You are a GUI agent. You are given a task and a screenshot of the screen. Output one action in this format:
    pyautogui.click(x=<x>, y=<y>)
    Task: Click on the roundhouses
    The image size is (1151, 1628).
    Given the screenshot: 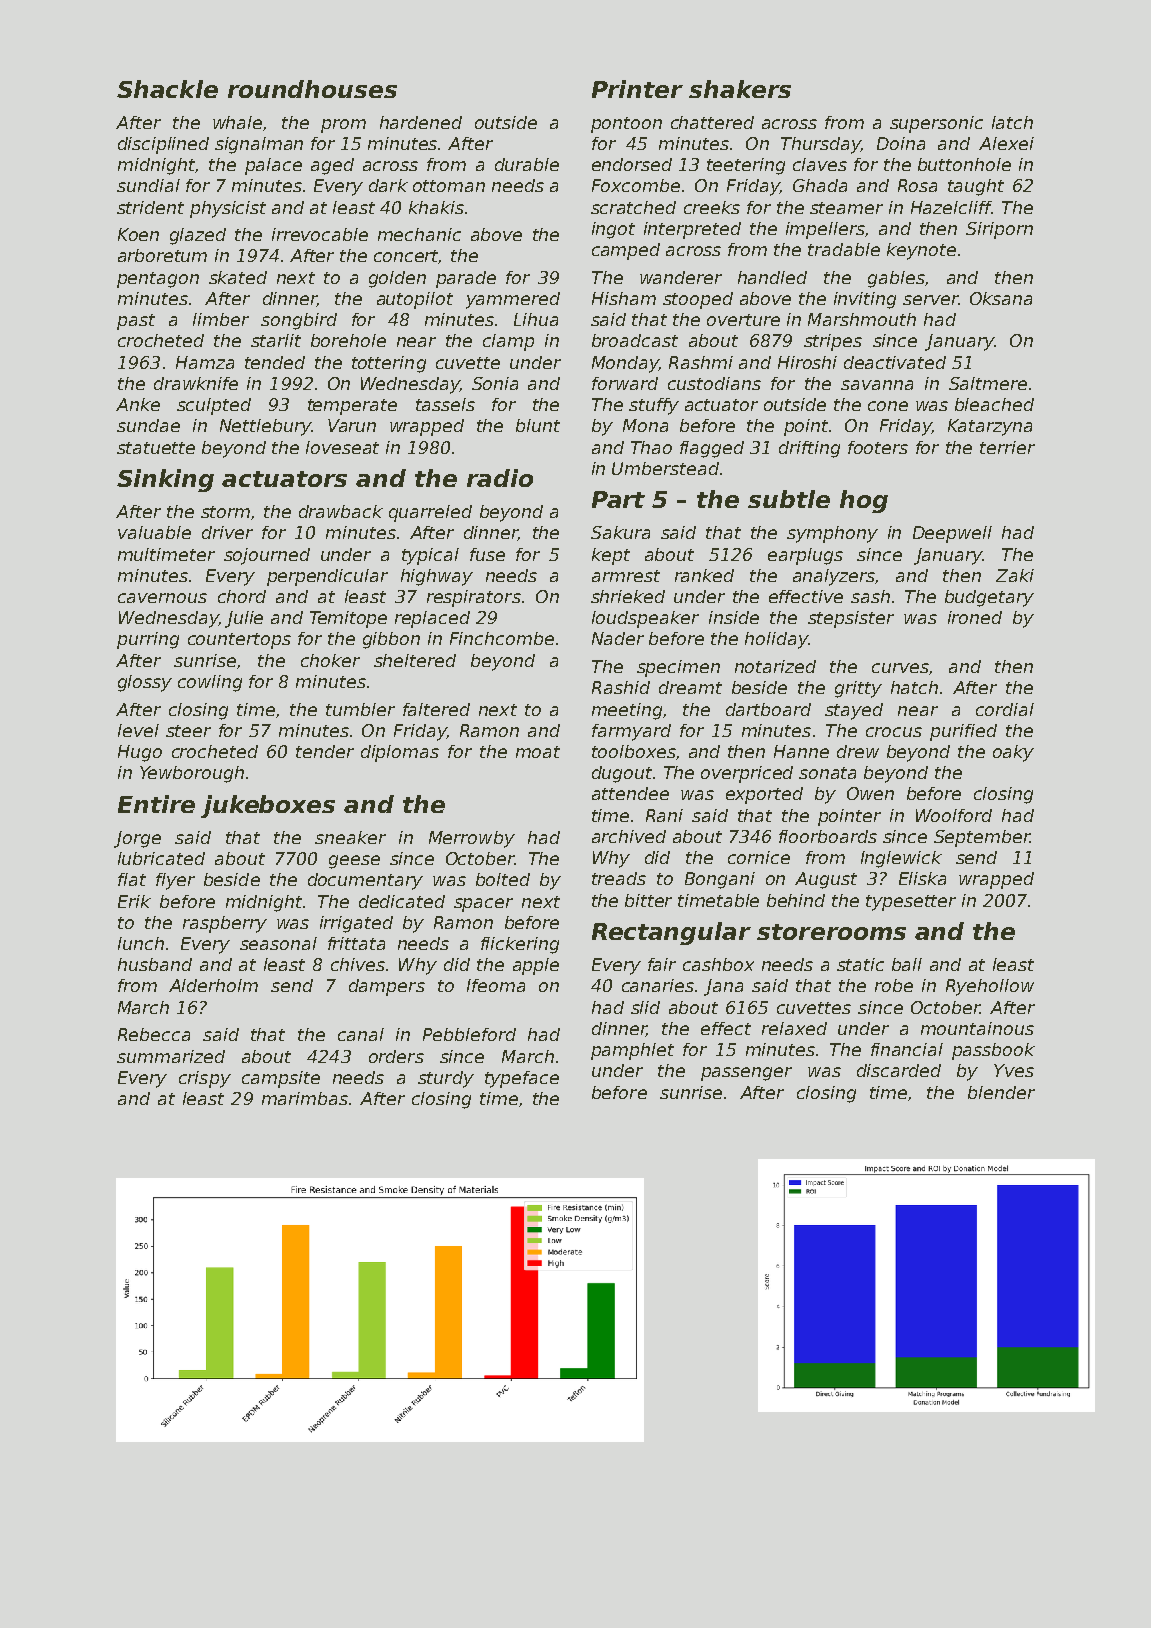 What is the action you would take?
    pyautogui.click(x=312, y=89)
